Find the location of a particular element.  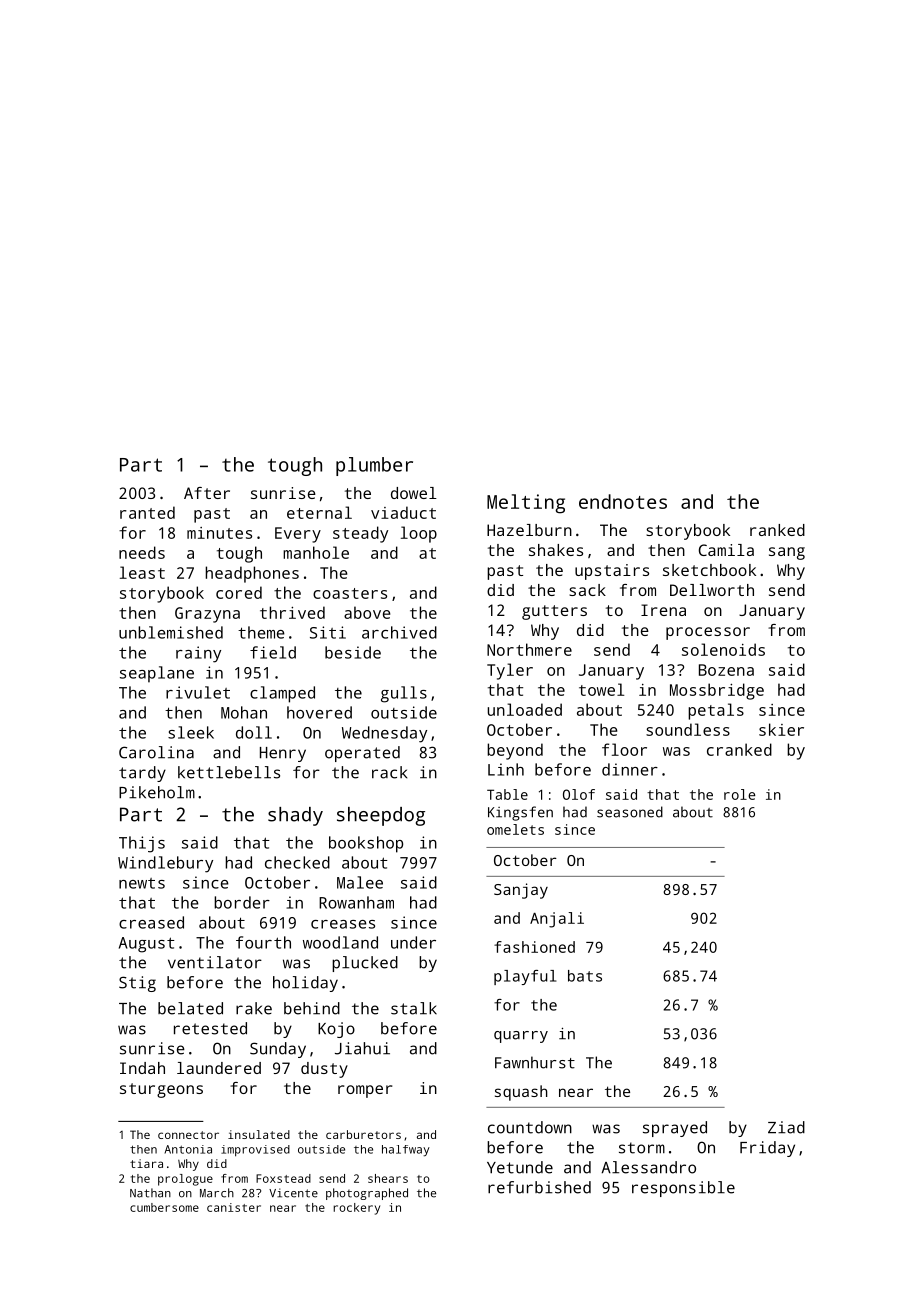

Yetunde is located at coordinates (520, 1167).
